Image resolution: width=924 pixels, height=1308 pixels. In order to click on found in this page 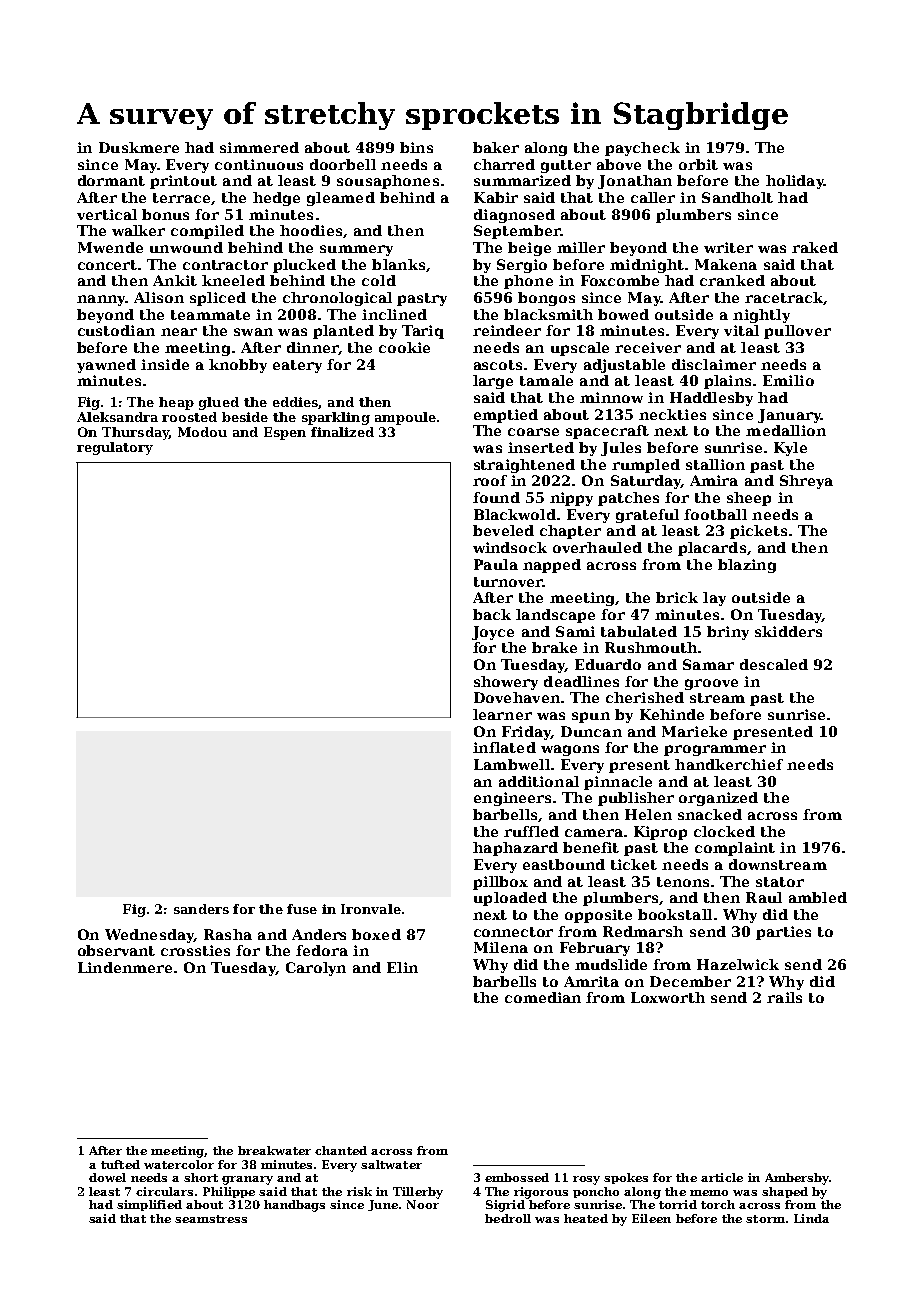, I will do `click(496, 497)`.
